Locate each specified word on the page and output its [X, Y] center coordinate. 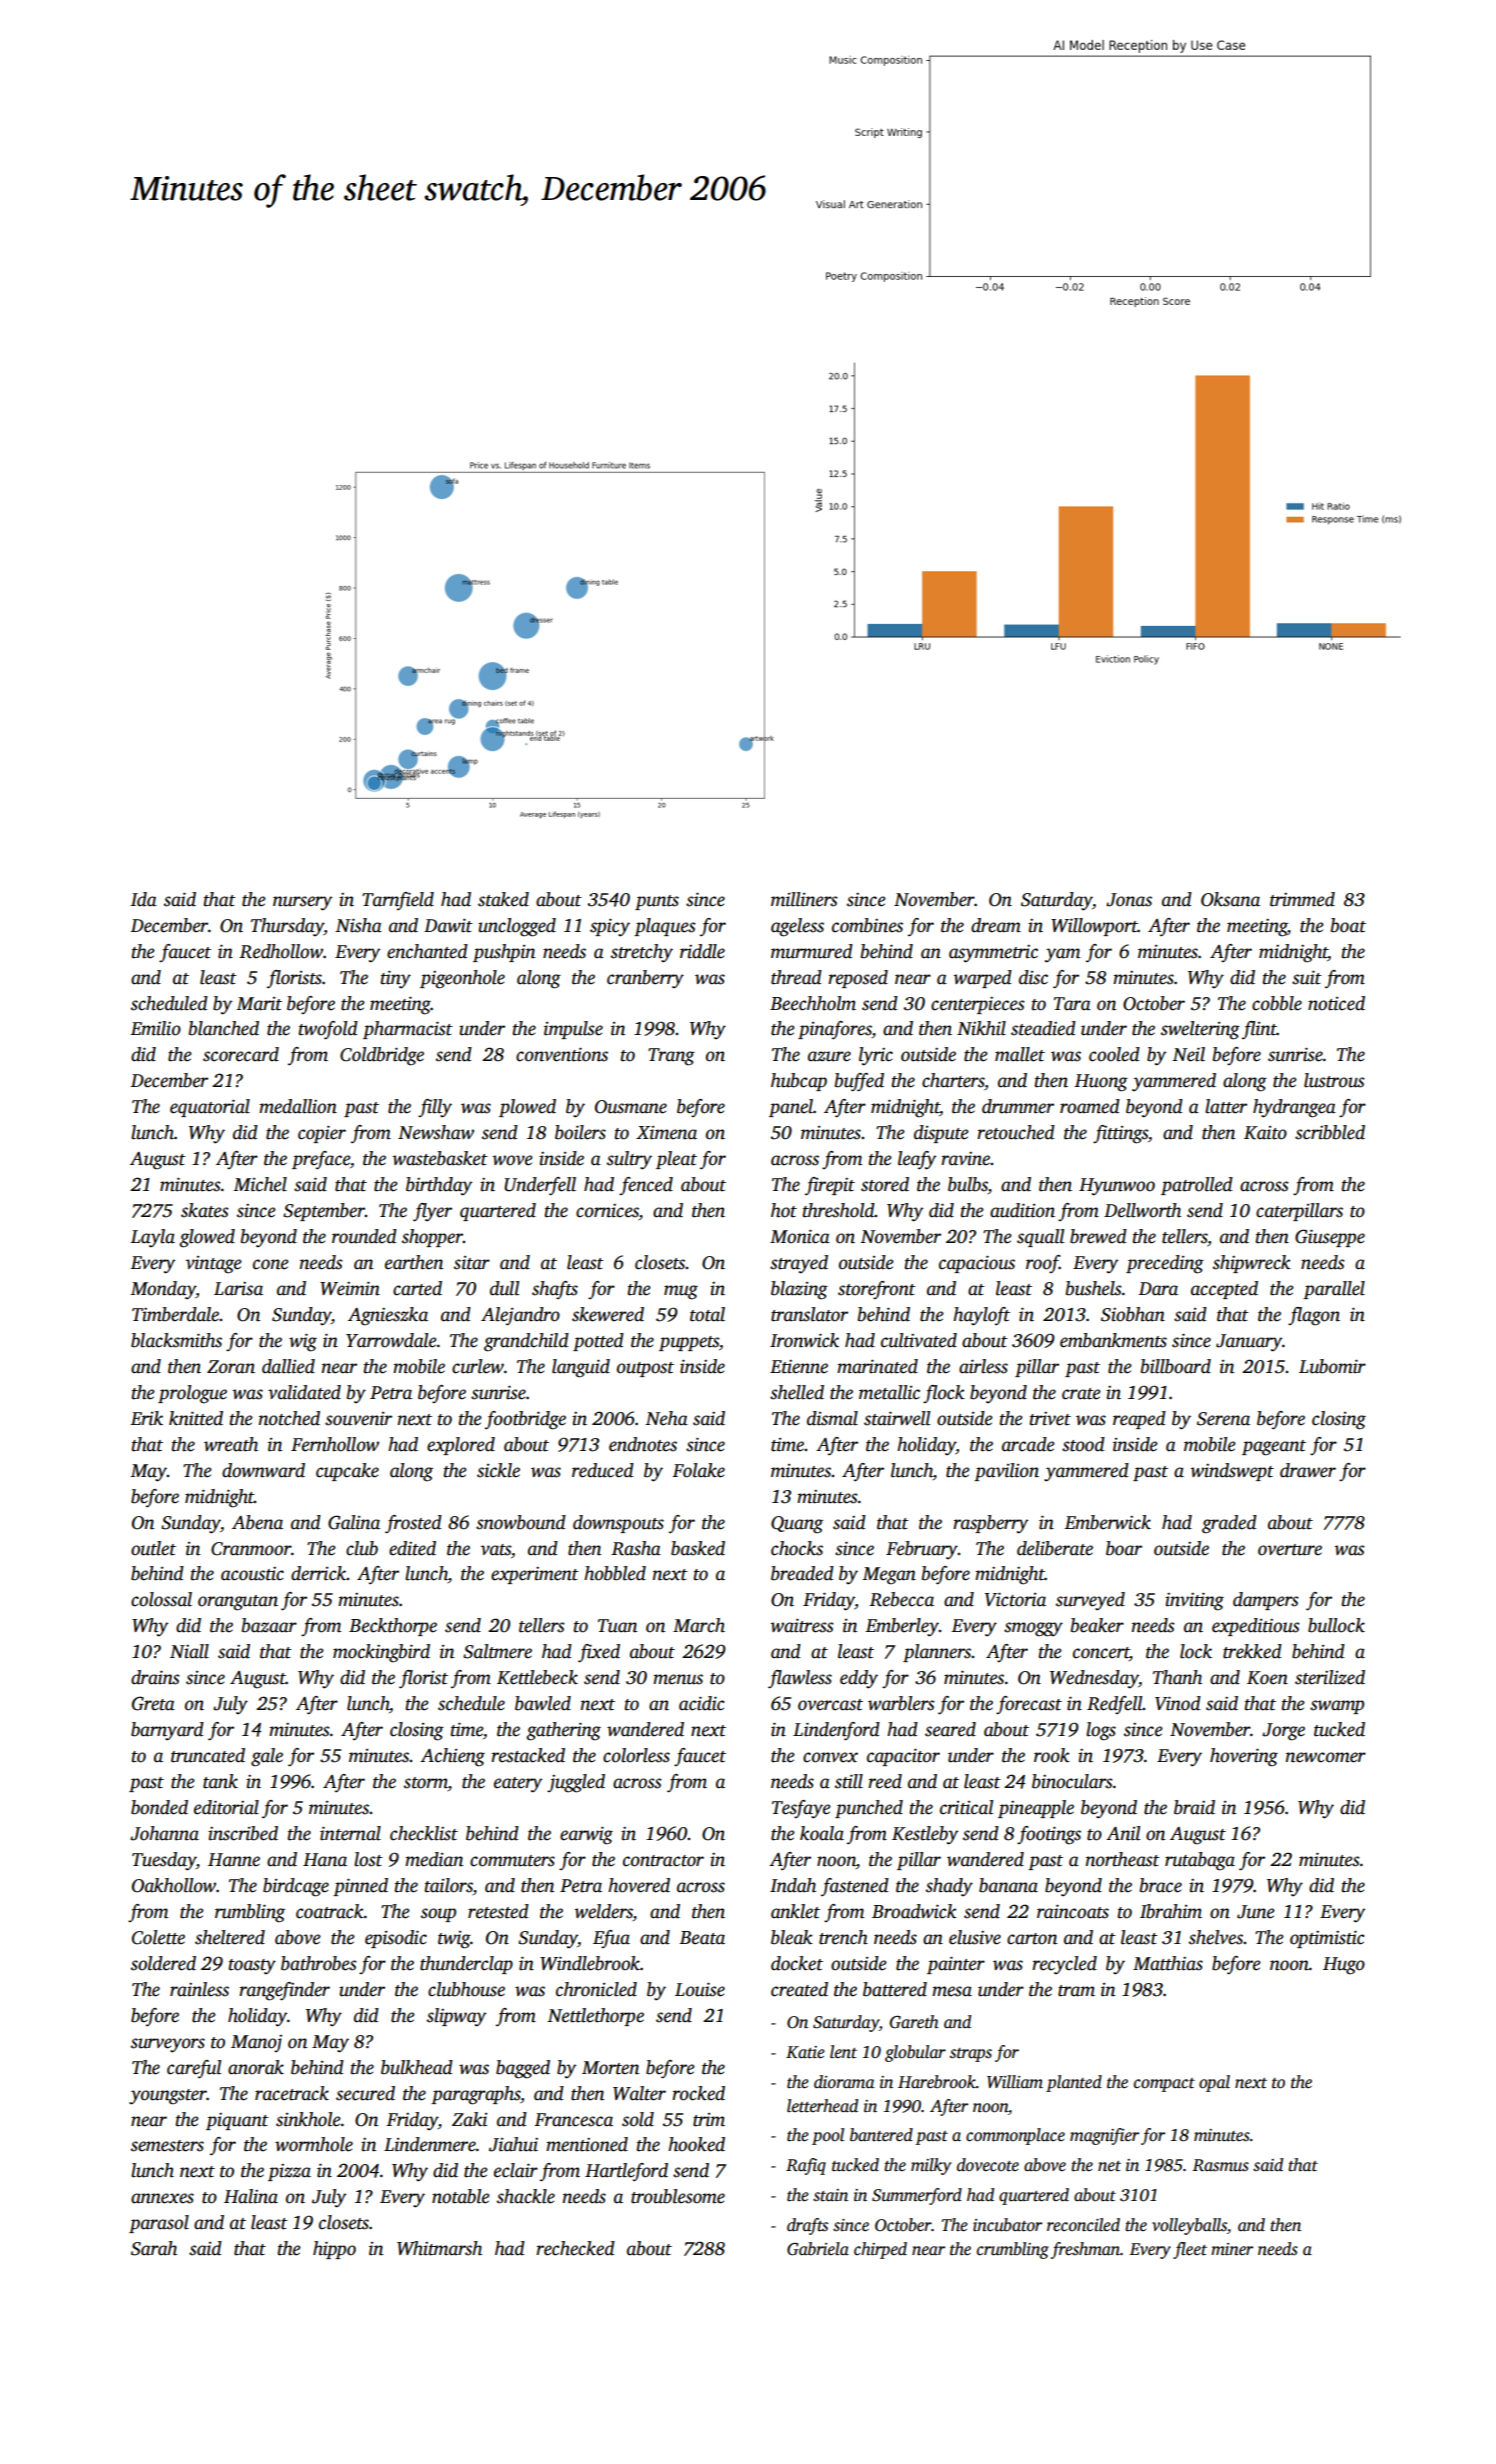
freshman [1085, 2250]
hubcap [799, 1082]
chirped [880, 2250]
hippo [334, 2250]
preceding [1165, 1264]
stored [885, 1184]
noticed [1336, 1003]
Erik [146, 1418]
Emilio [155, 1028]
